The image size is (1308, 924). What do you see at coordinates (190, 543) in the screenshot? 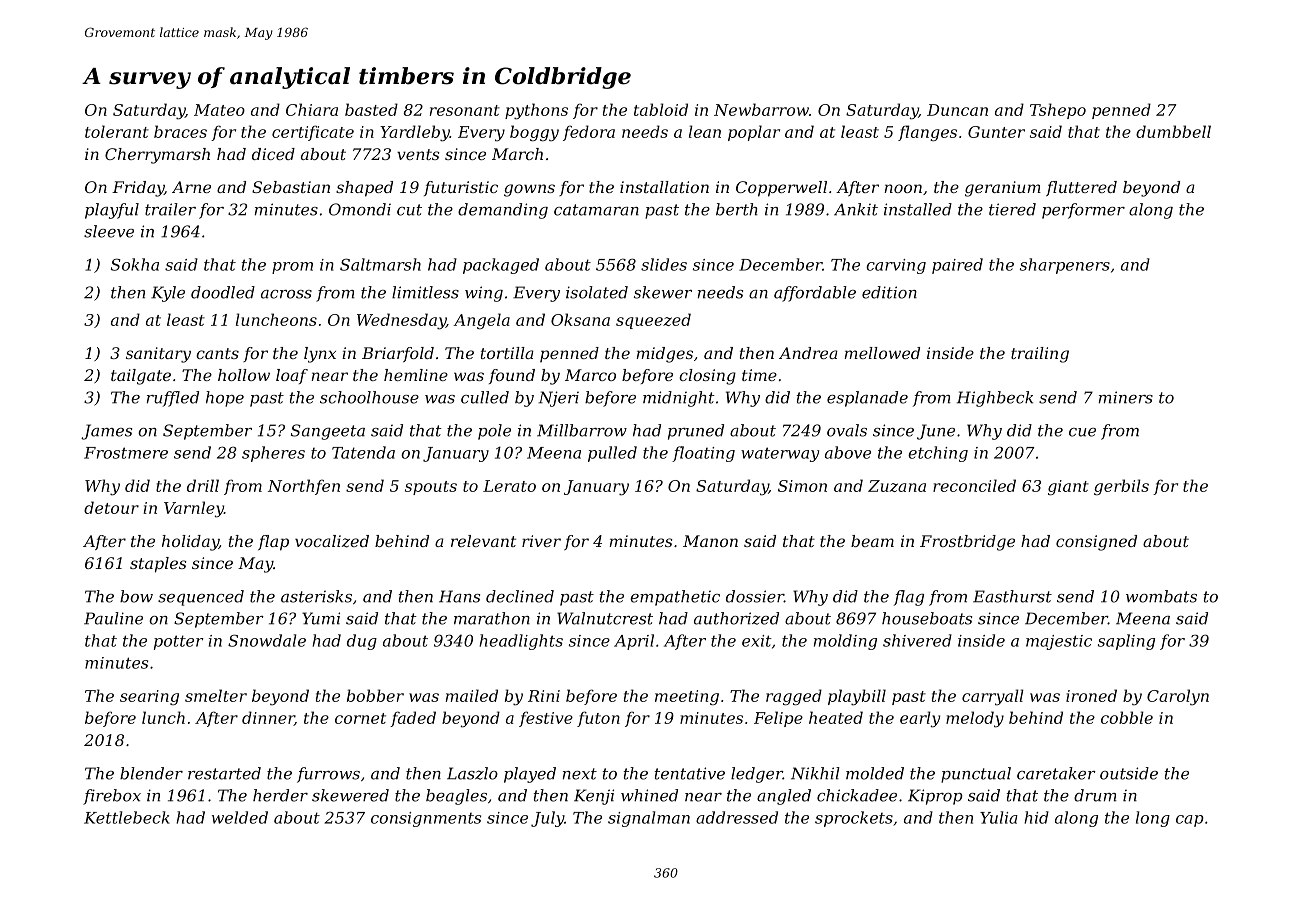
I see `holiday` at bounding box center [190, 543].
